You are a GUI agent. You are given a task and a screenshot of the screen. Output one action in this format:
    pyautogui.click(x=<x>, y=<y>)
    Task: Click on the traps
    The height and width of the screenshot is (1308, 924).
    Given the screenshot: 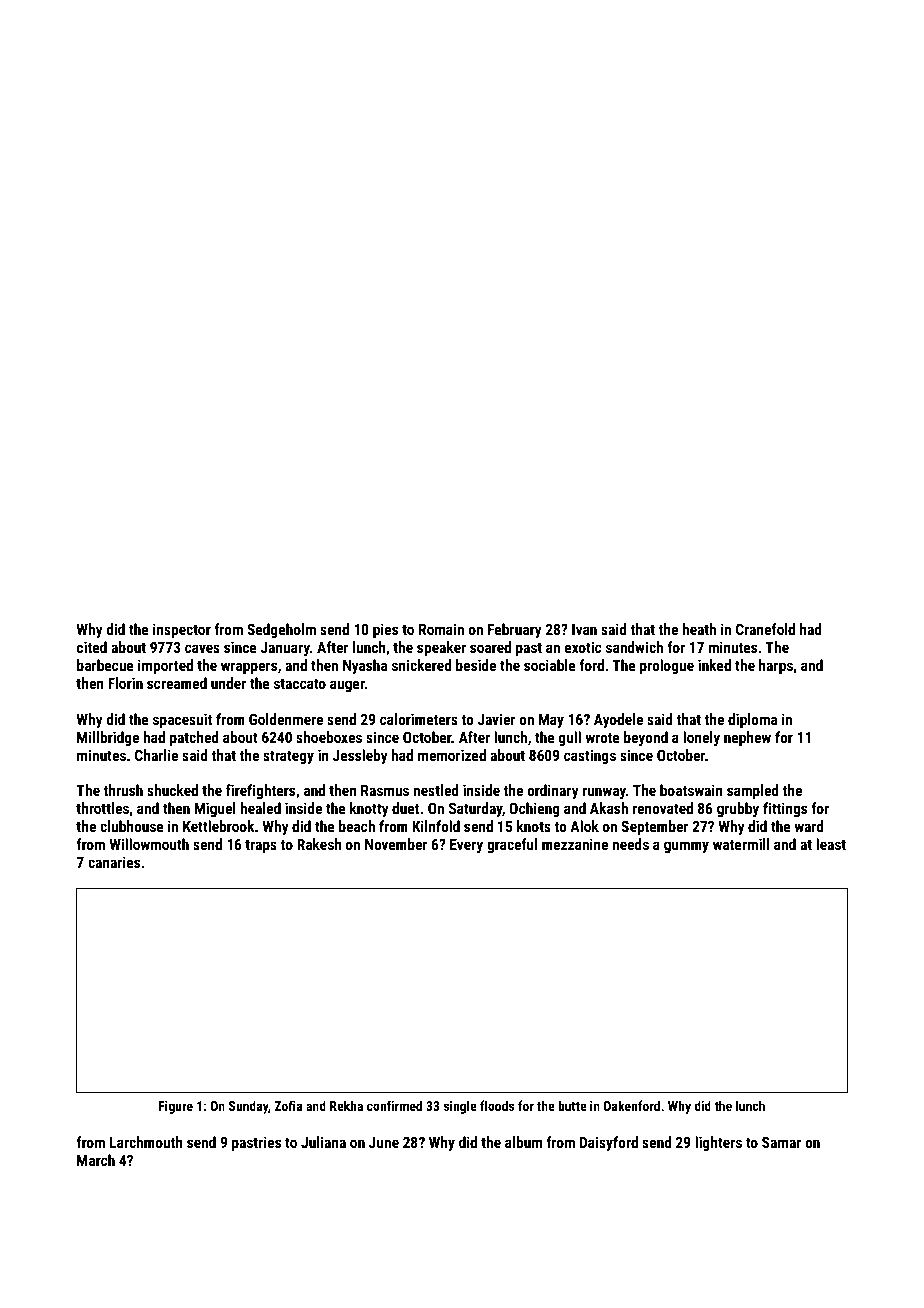 What is the action you would take?
    pyautogui.click(x=261, y=846)
